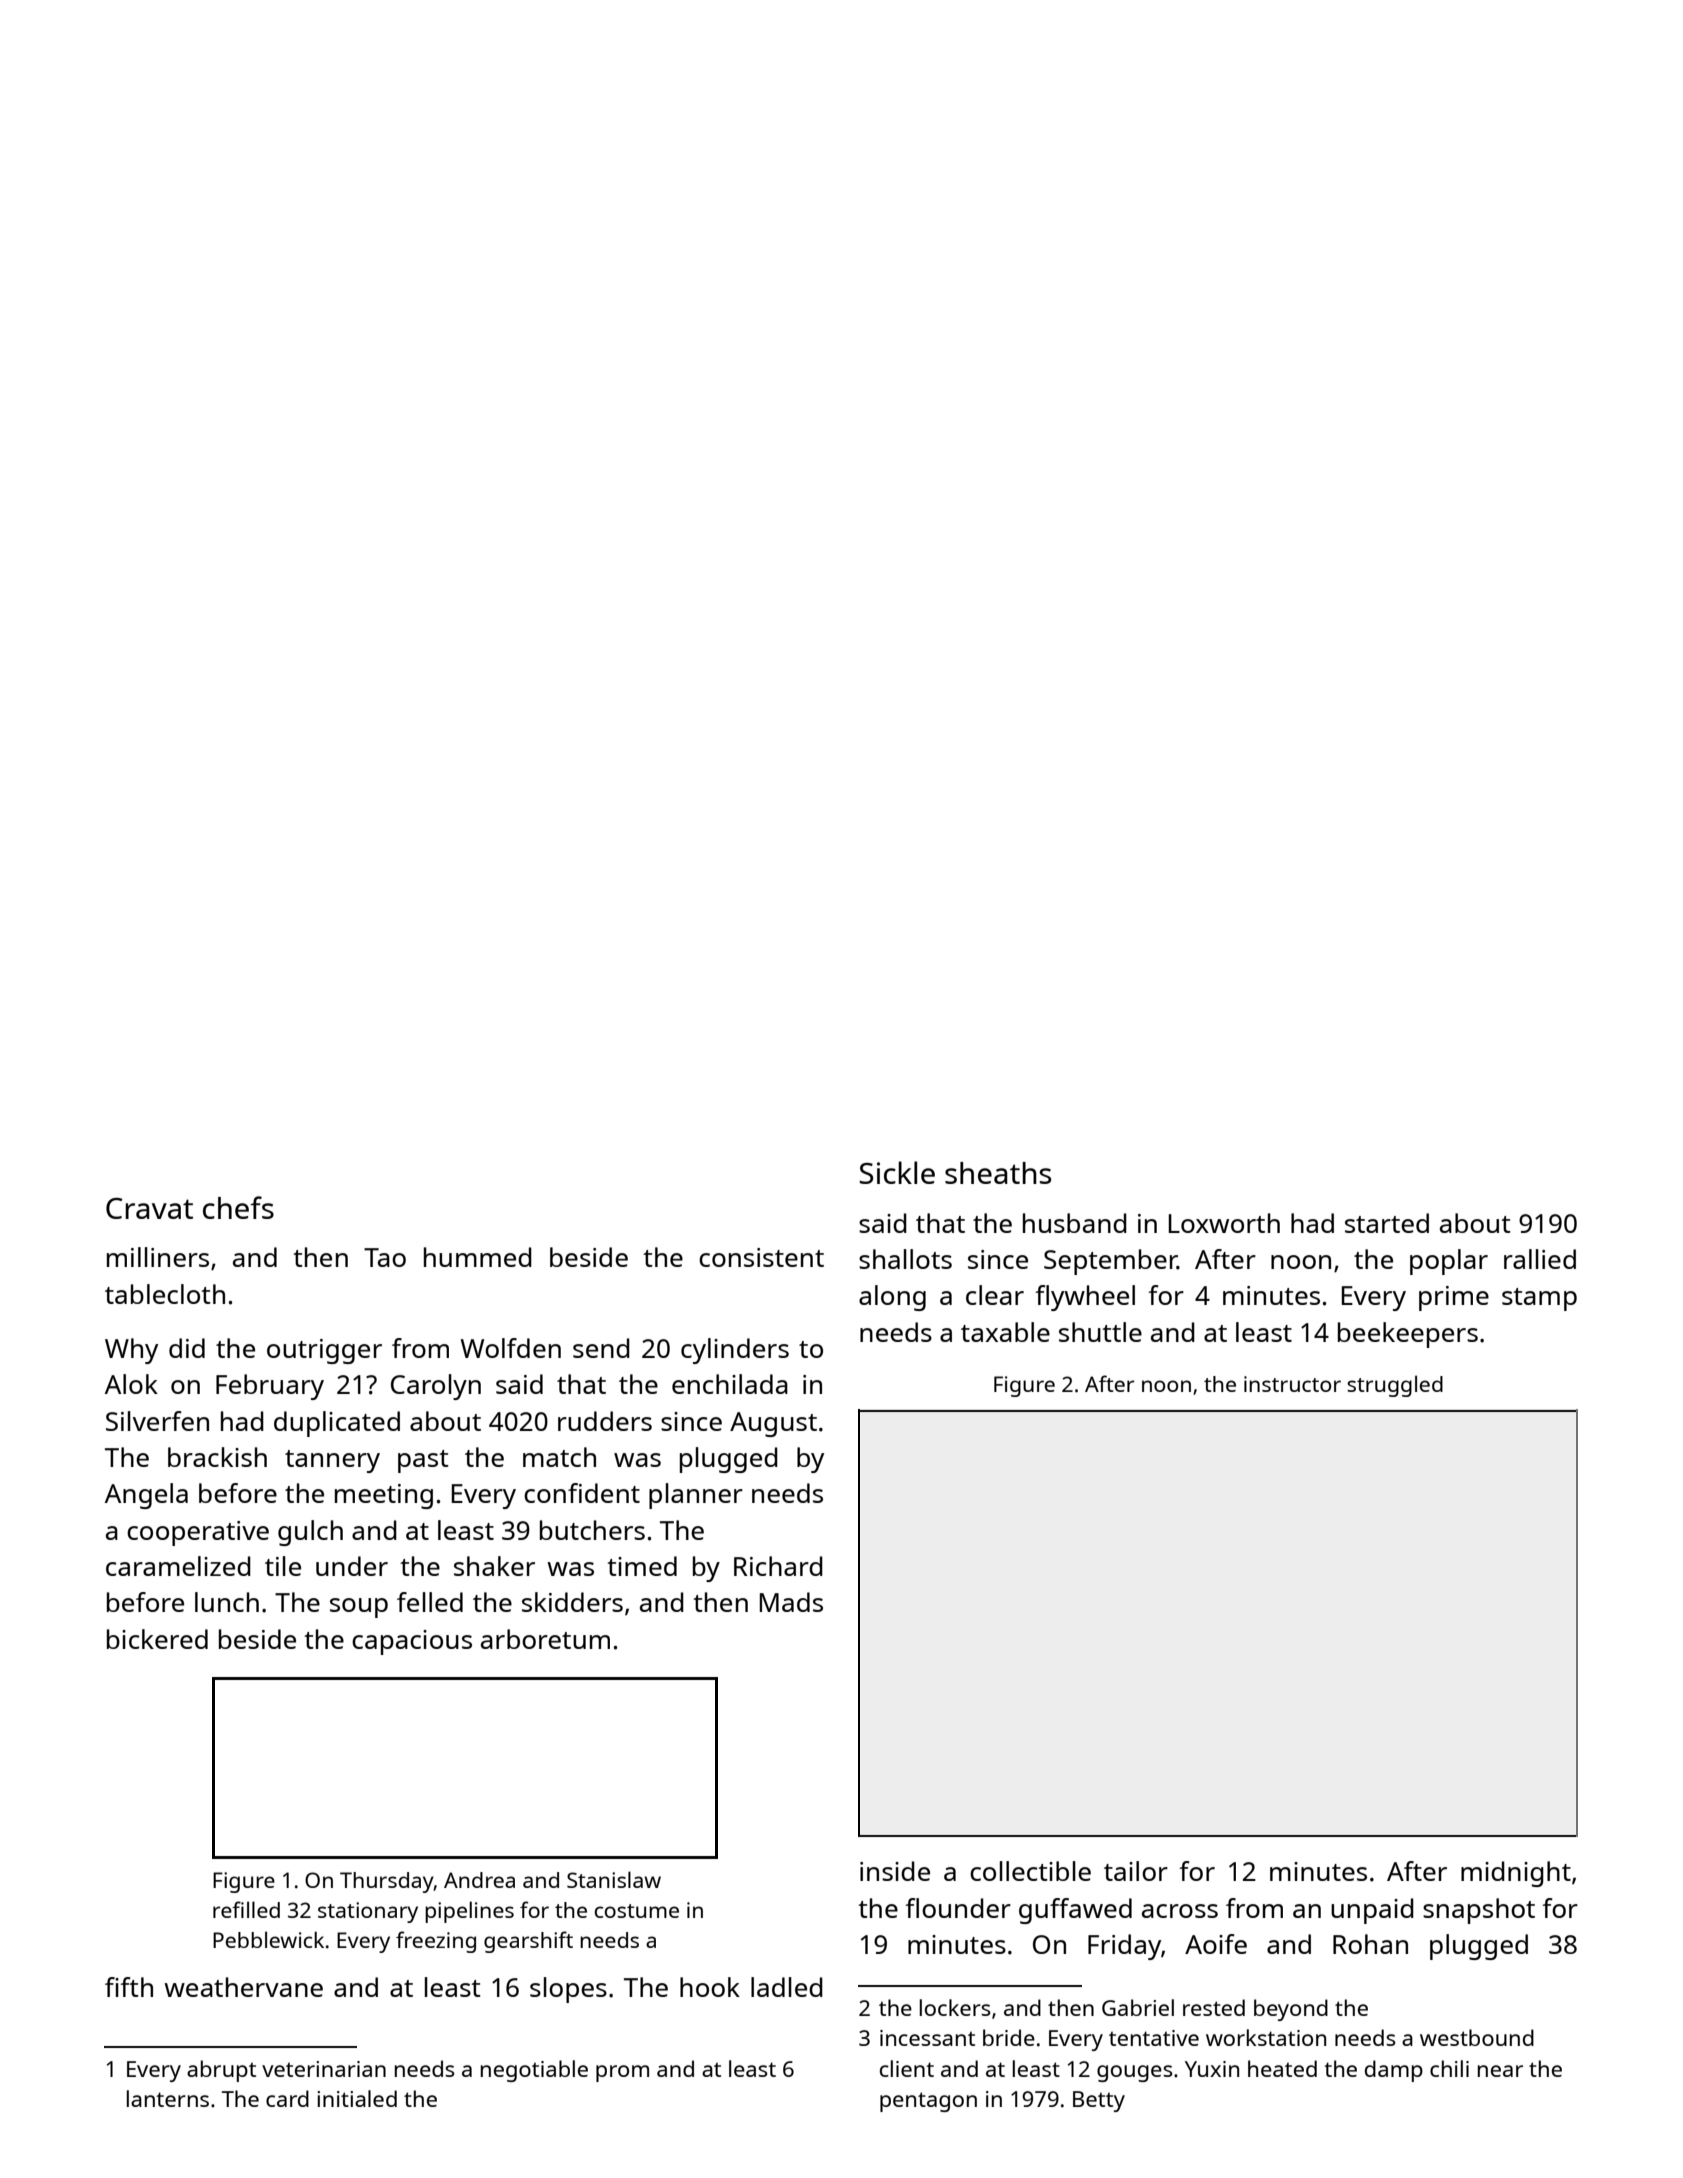 Image resolution: width=1683 pixels, height=2178 pixels. Describe the element at coordinates (479, 1880) in the image. I see `Andrea` at that location.
